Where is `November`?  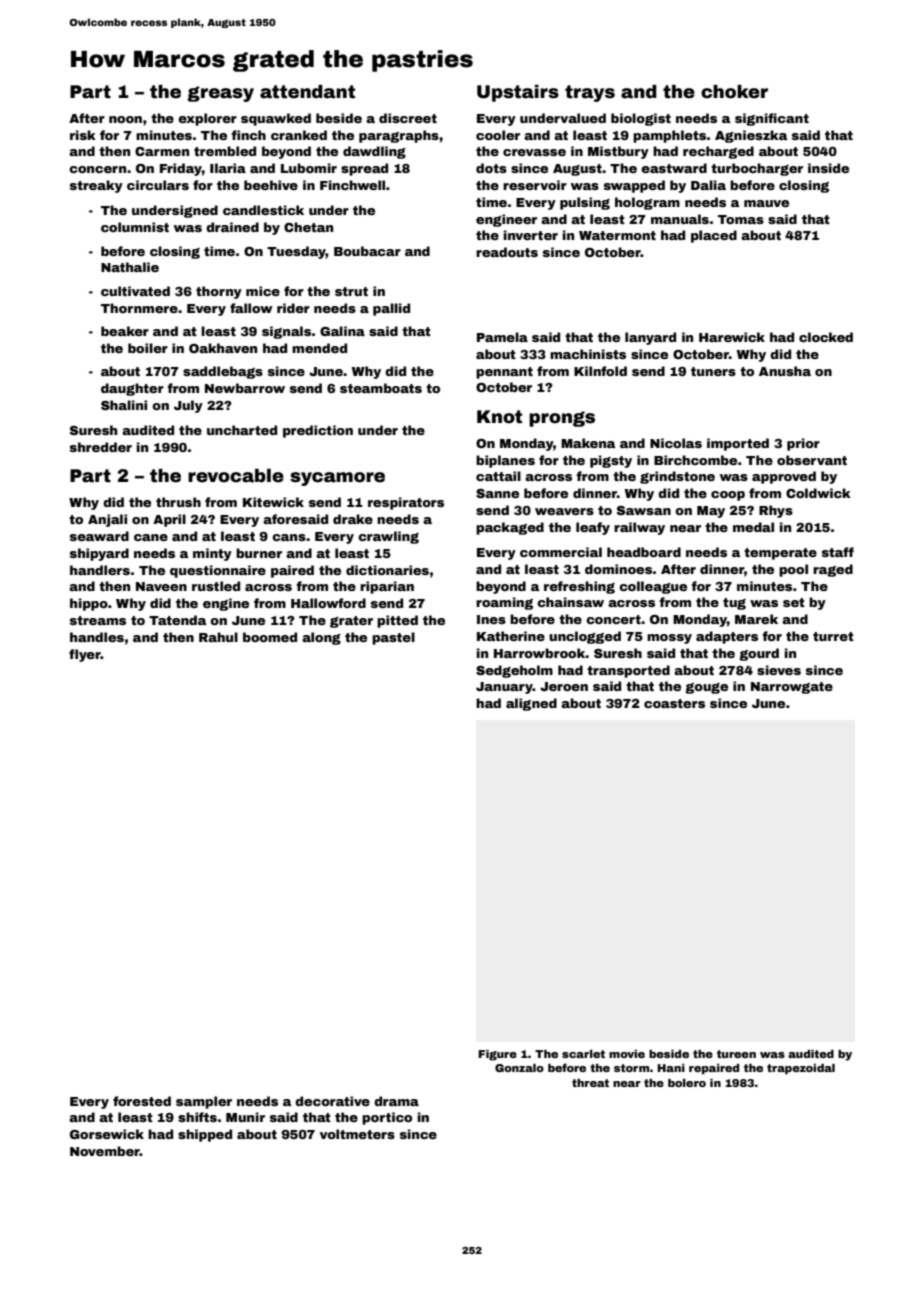 November is located at coordinates (105, 1151).
